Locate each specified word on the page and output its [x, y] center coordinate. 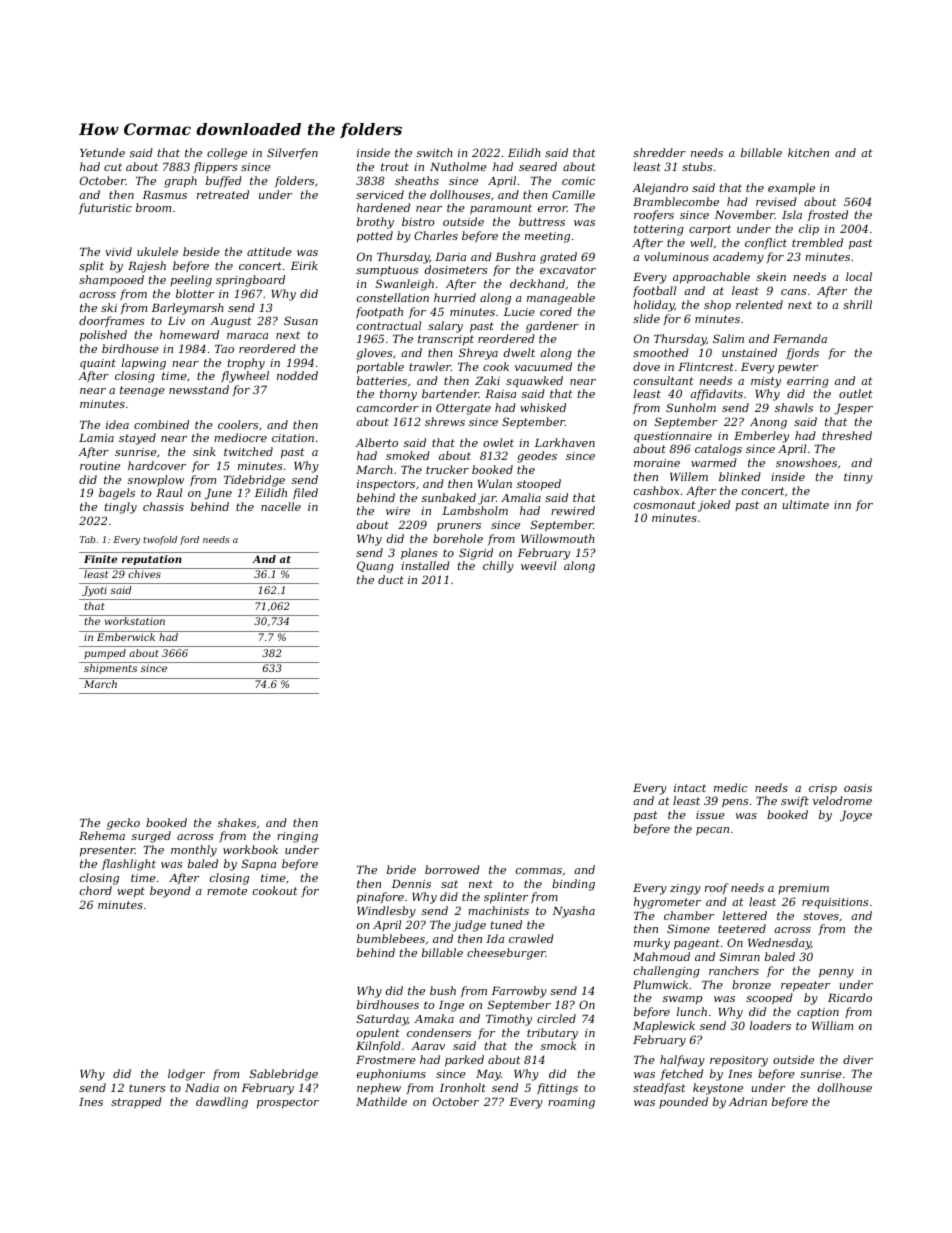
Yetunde [102, 152]
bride [401, 869]
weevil [538, 565]
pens [735, 803]
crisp [823, 789]
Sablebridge [284, 1075]
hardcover [157, 465]
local [859, 276]
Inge [451, 1006]
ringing [297, 837]
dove [646, 366]
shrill [857, 304]
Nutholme [458, 166]
